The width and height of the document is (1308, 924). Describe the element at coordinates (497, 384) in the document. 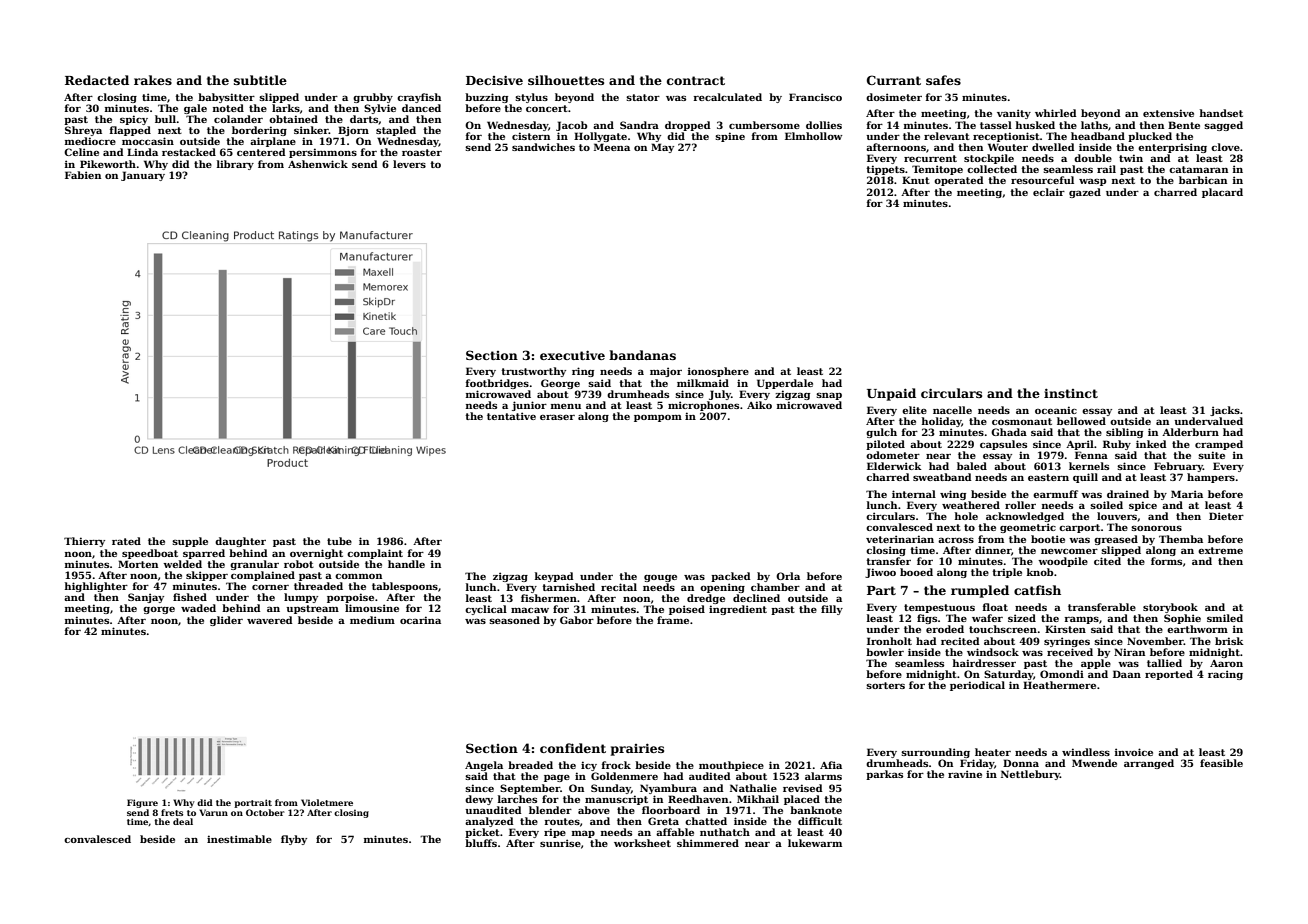

I see `footbridges` at that location.
